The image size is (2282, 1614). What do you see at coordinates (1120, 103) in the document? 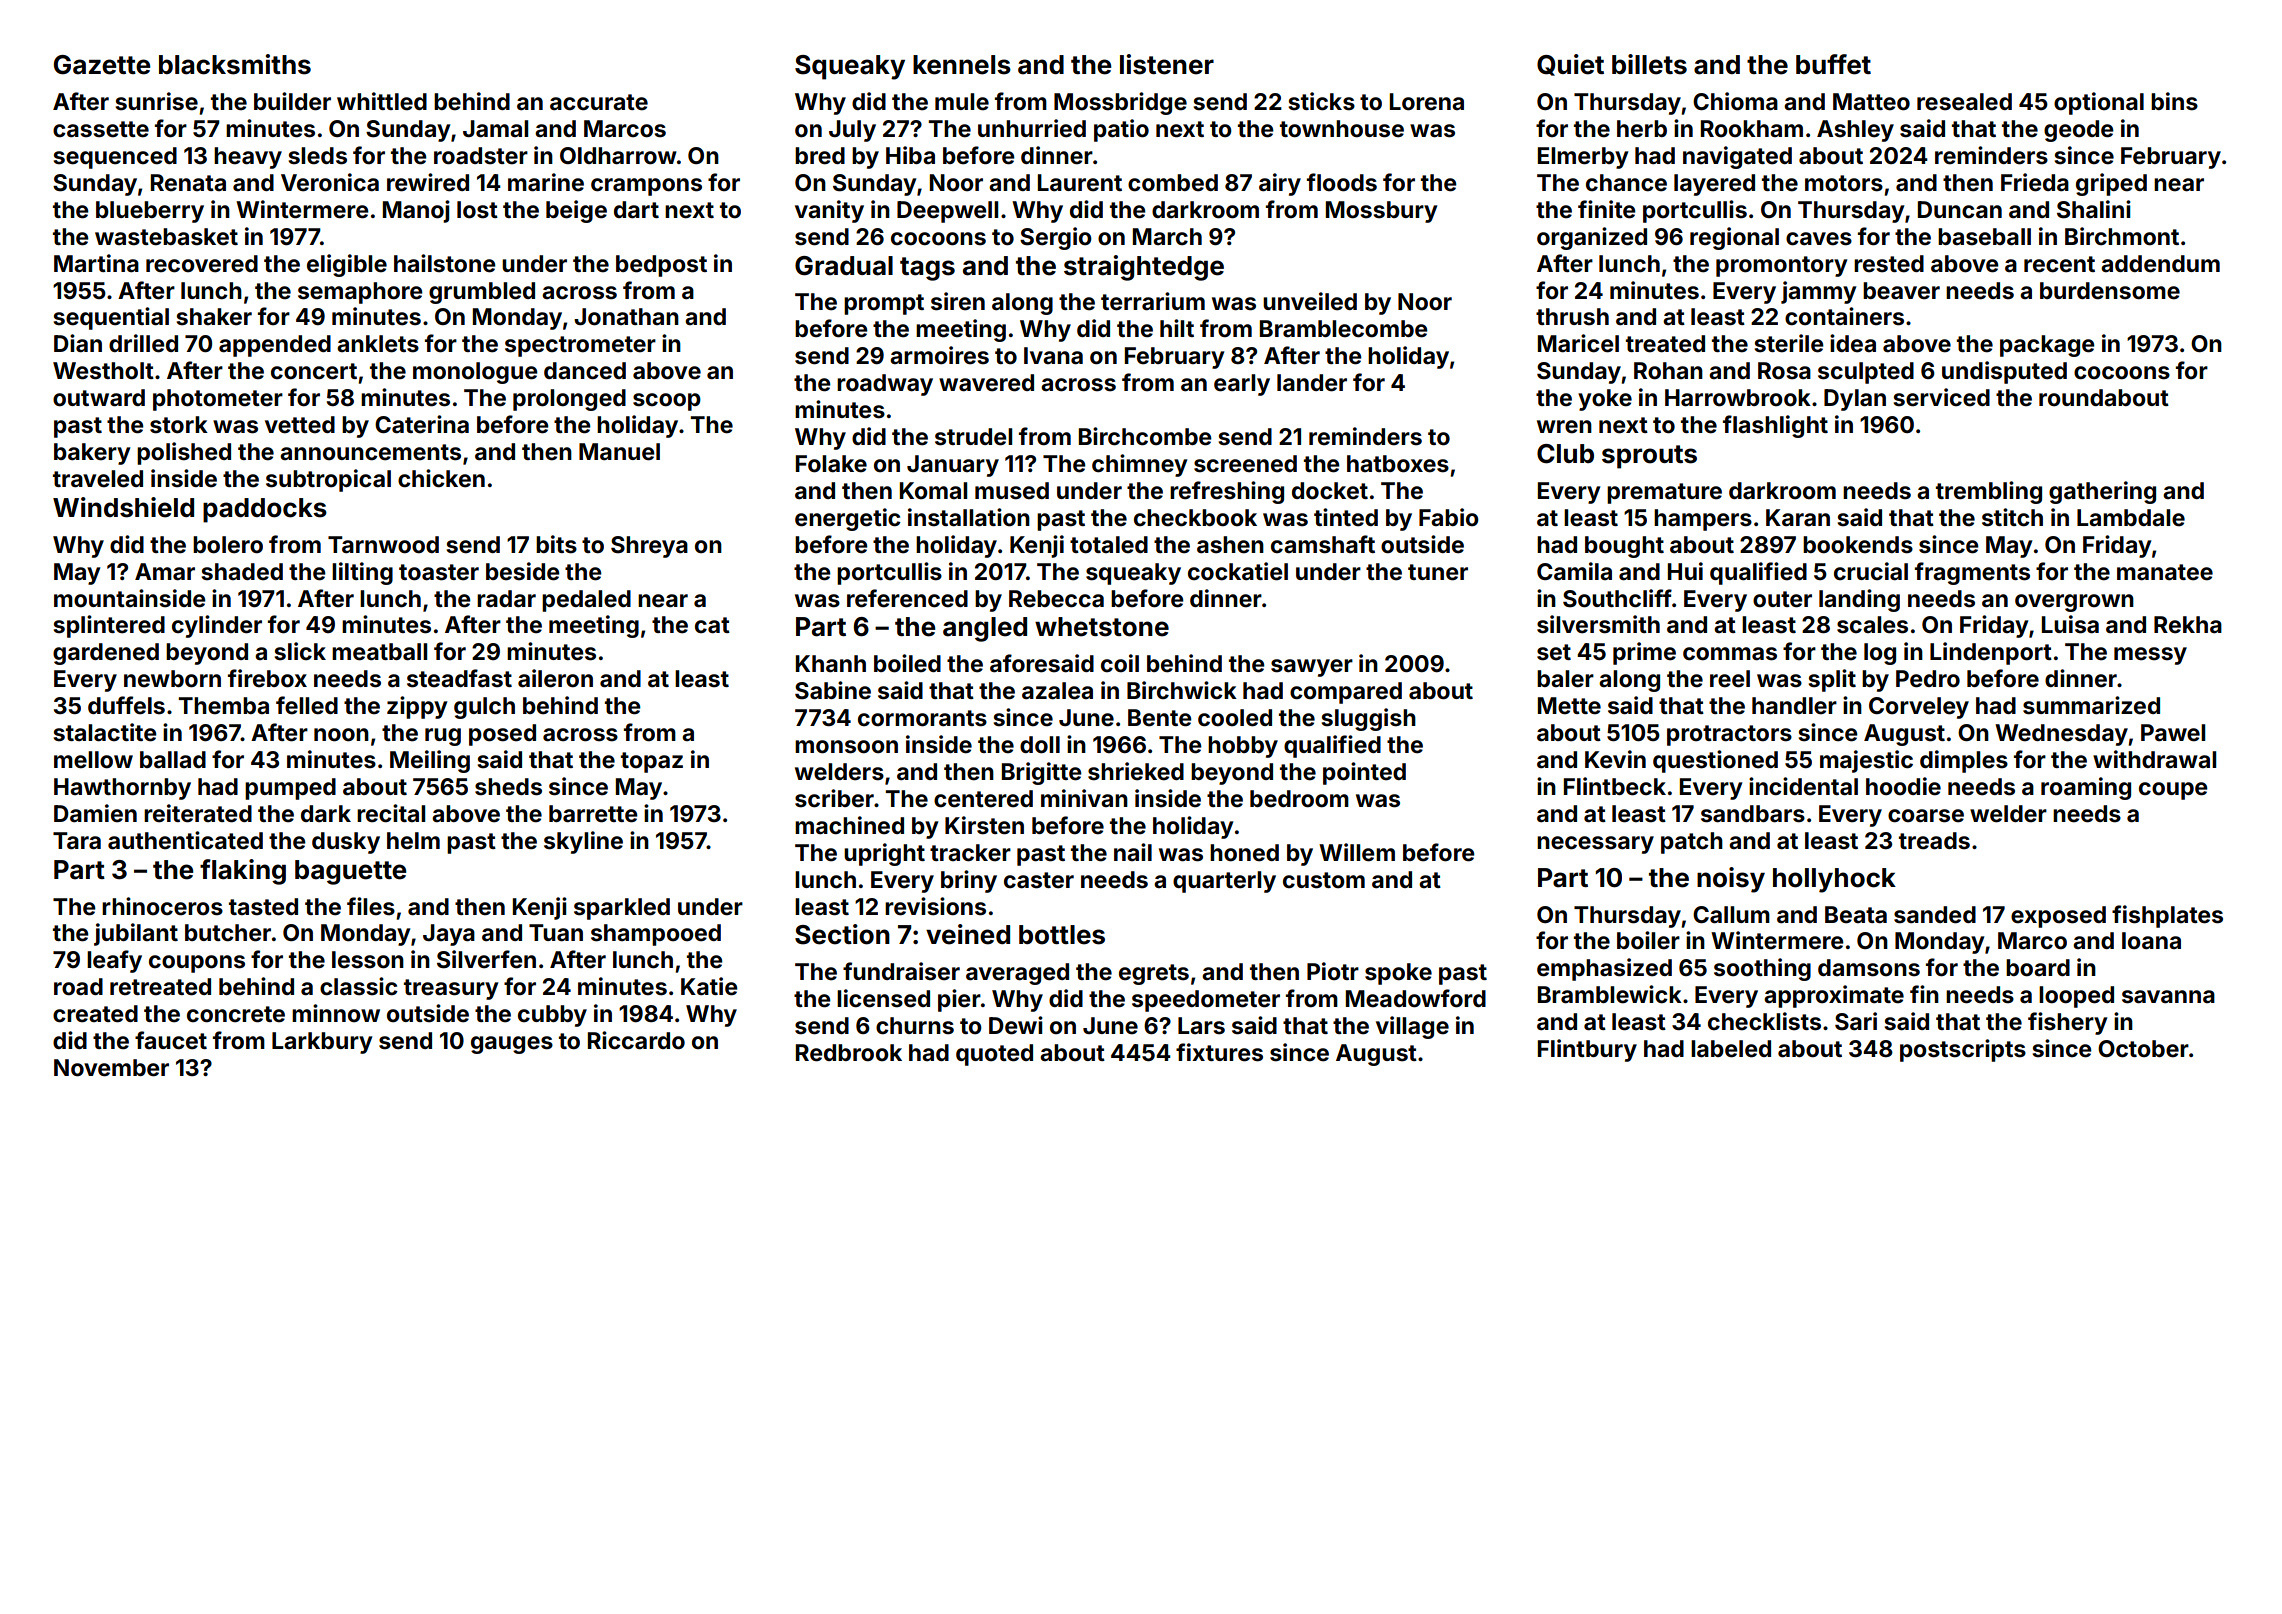
I see `Mossbridge` at bounding box center [1120, 103].
